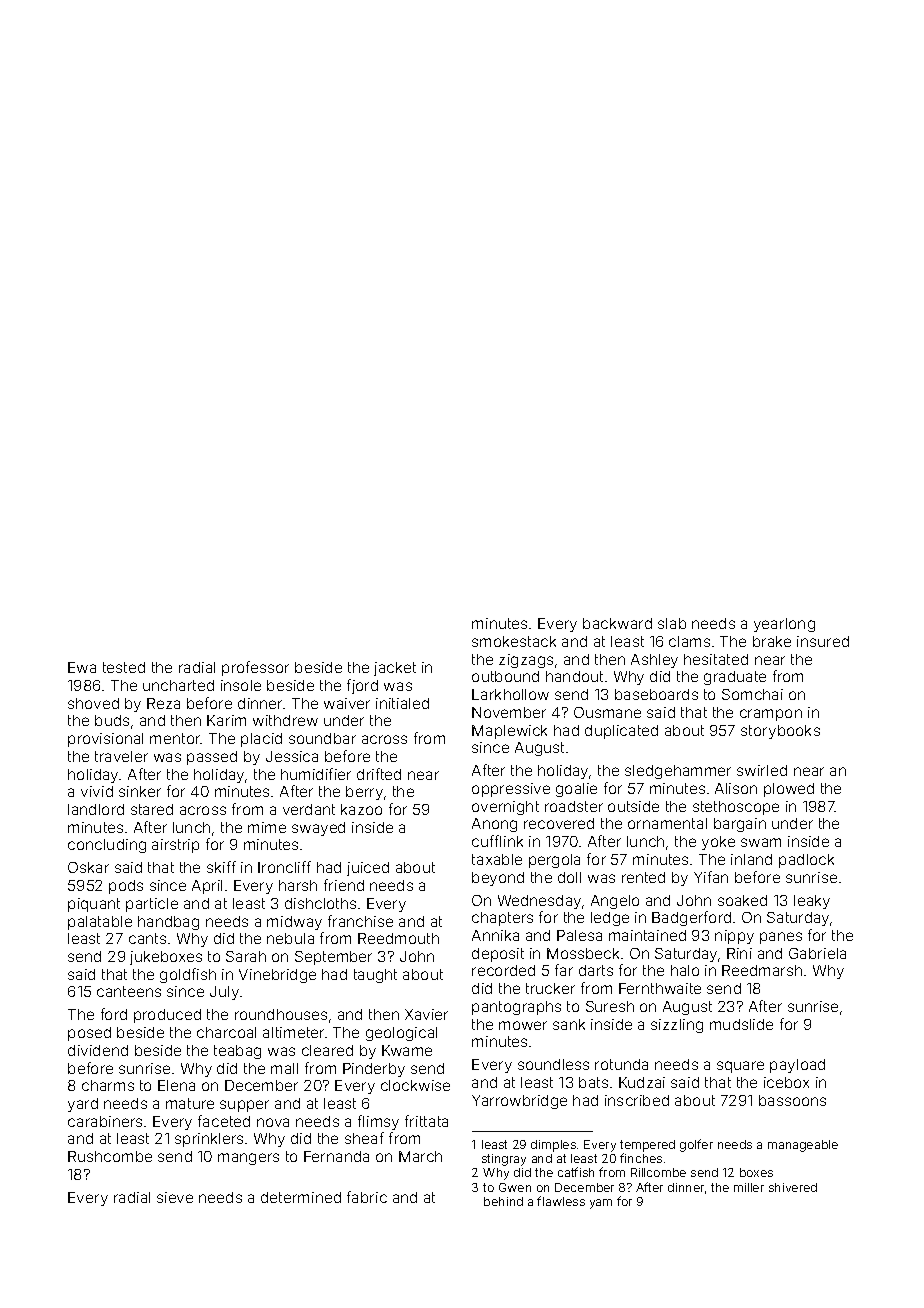  I want to click on provisional, so click(105, 740).
